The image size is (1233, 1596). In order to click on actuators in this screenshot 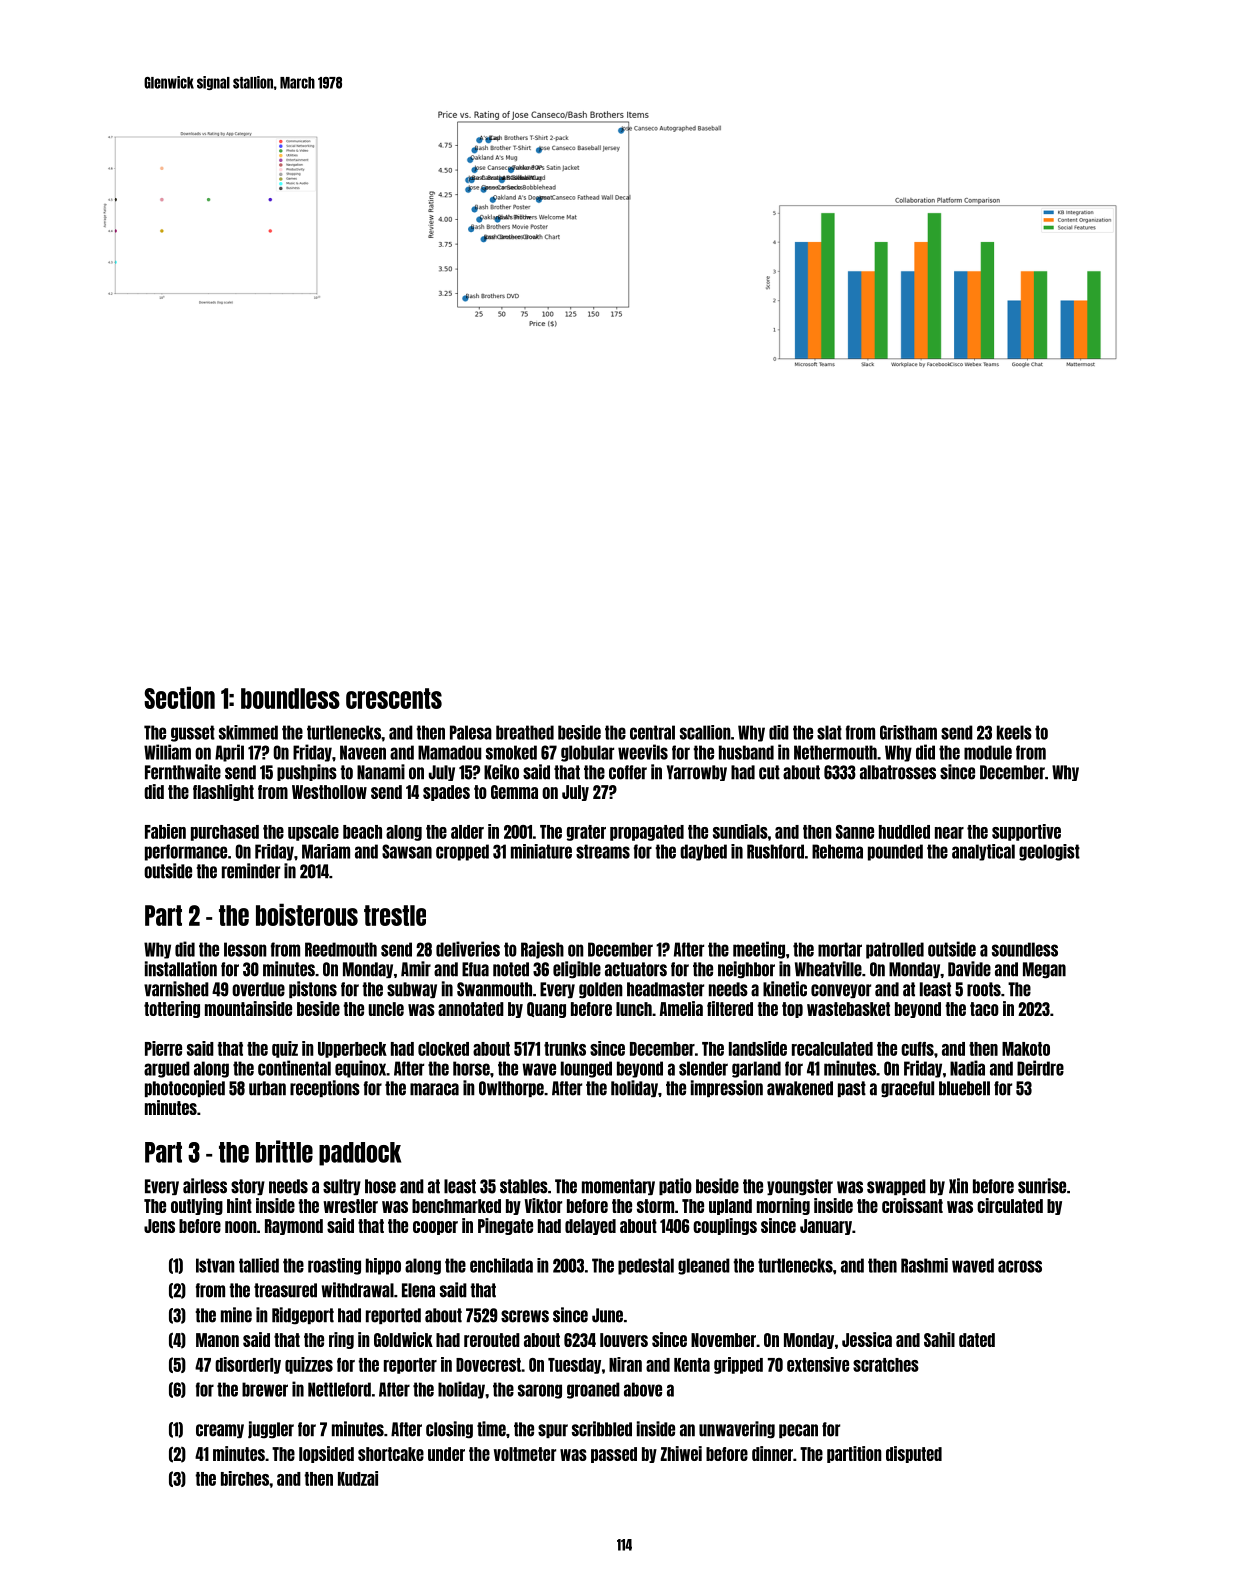, I will do `click(636, 969)`.
